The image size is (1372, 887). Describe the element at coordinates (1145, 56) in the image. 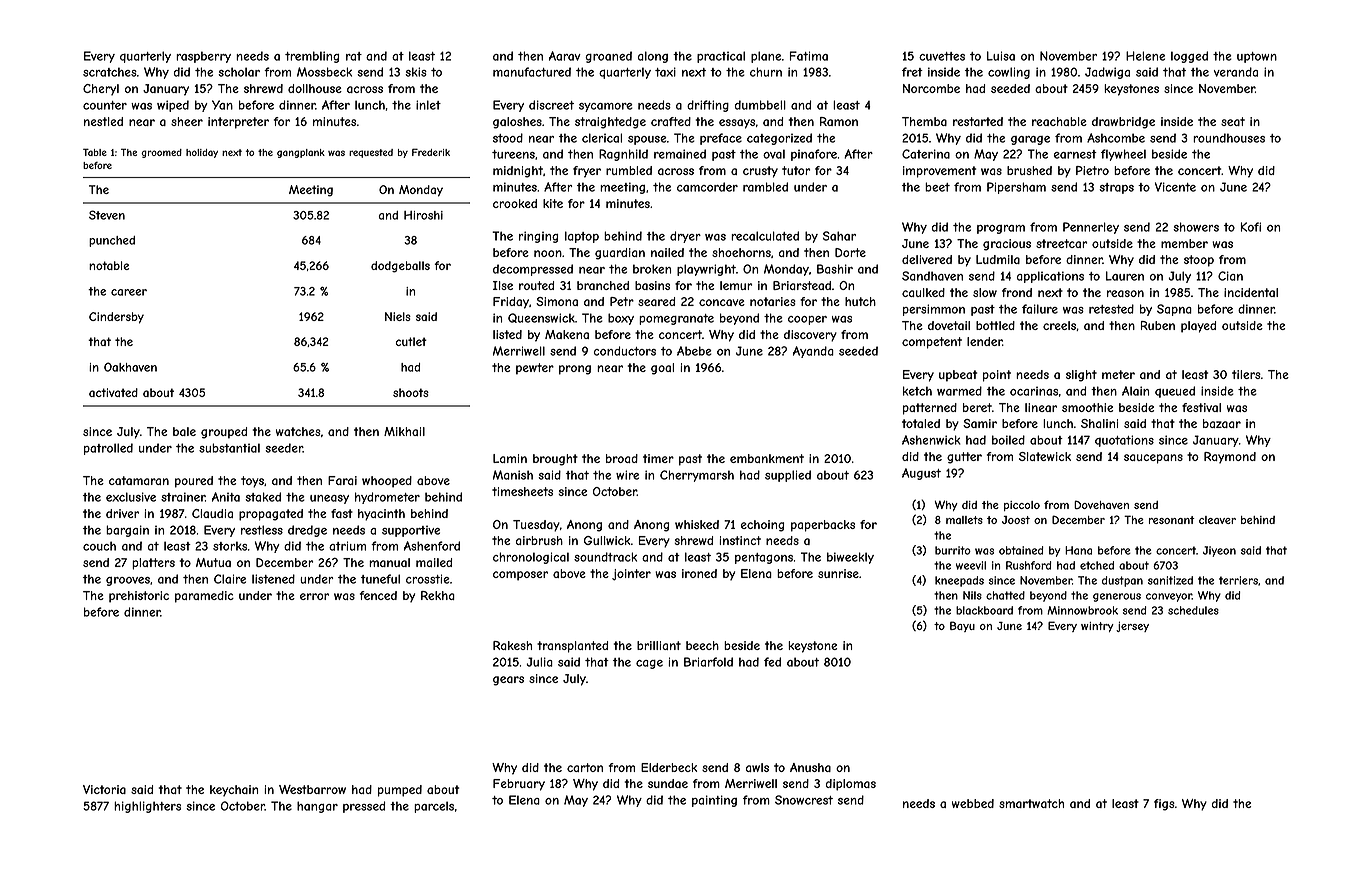

I see `Helene` at that location.
